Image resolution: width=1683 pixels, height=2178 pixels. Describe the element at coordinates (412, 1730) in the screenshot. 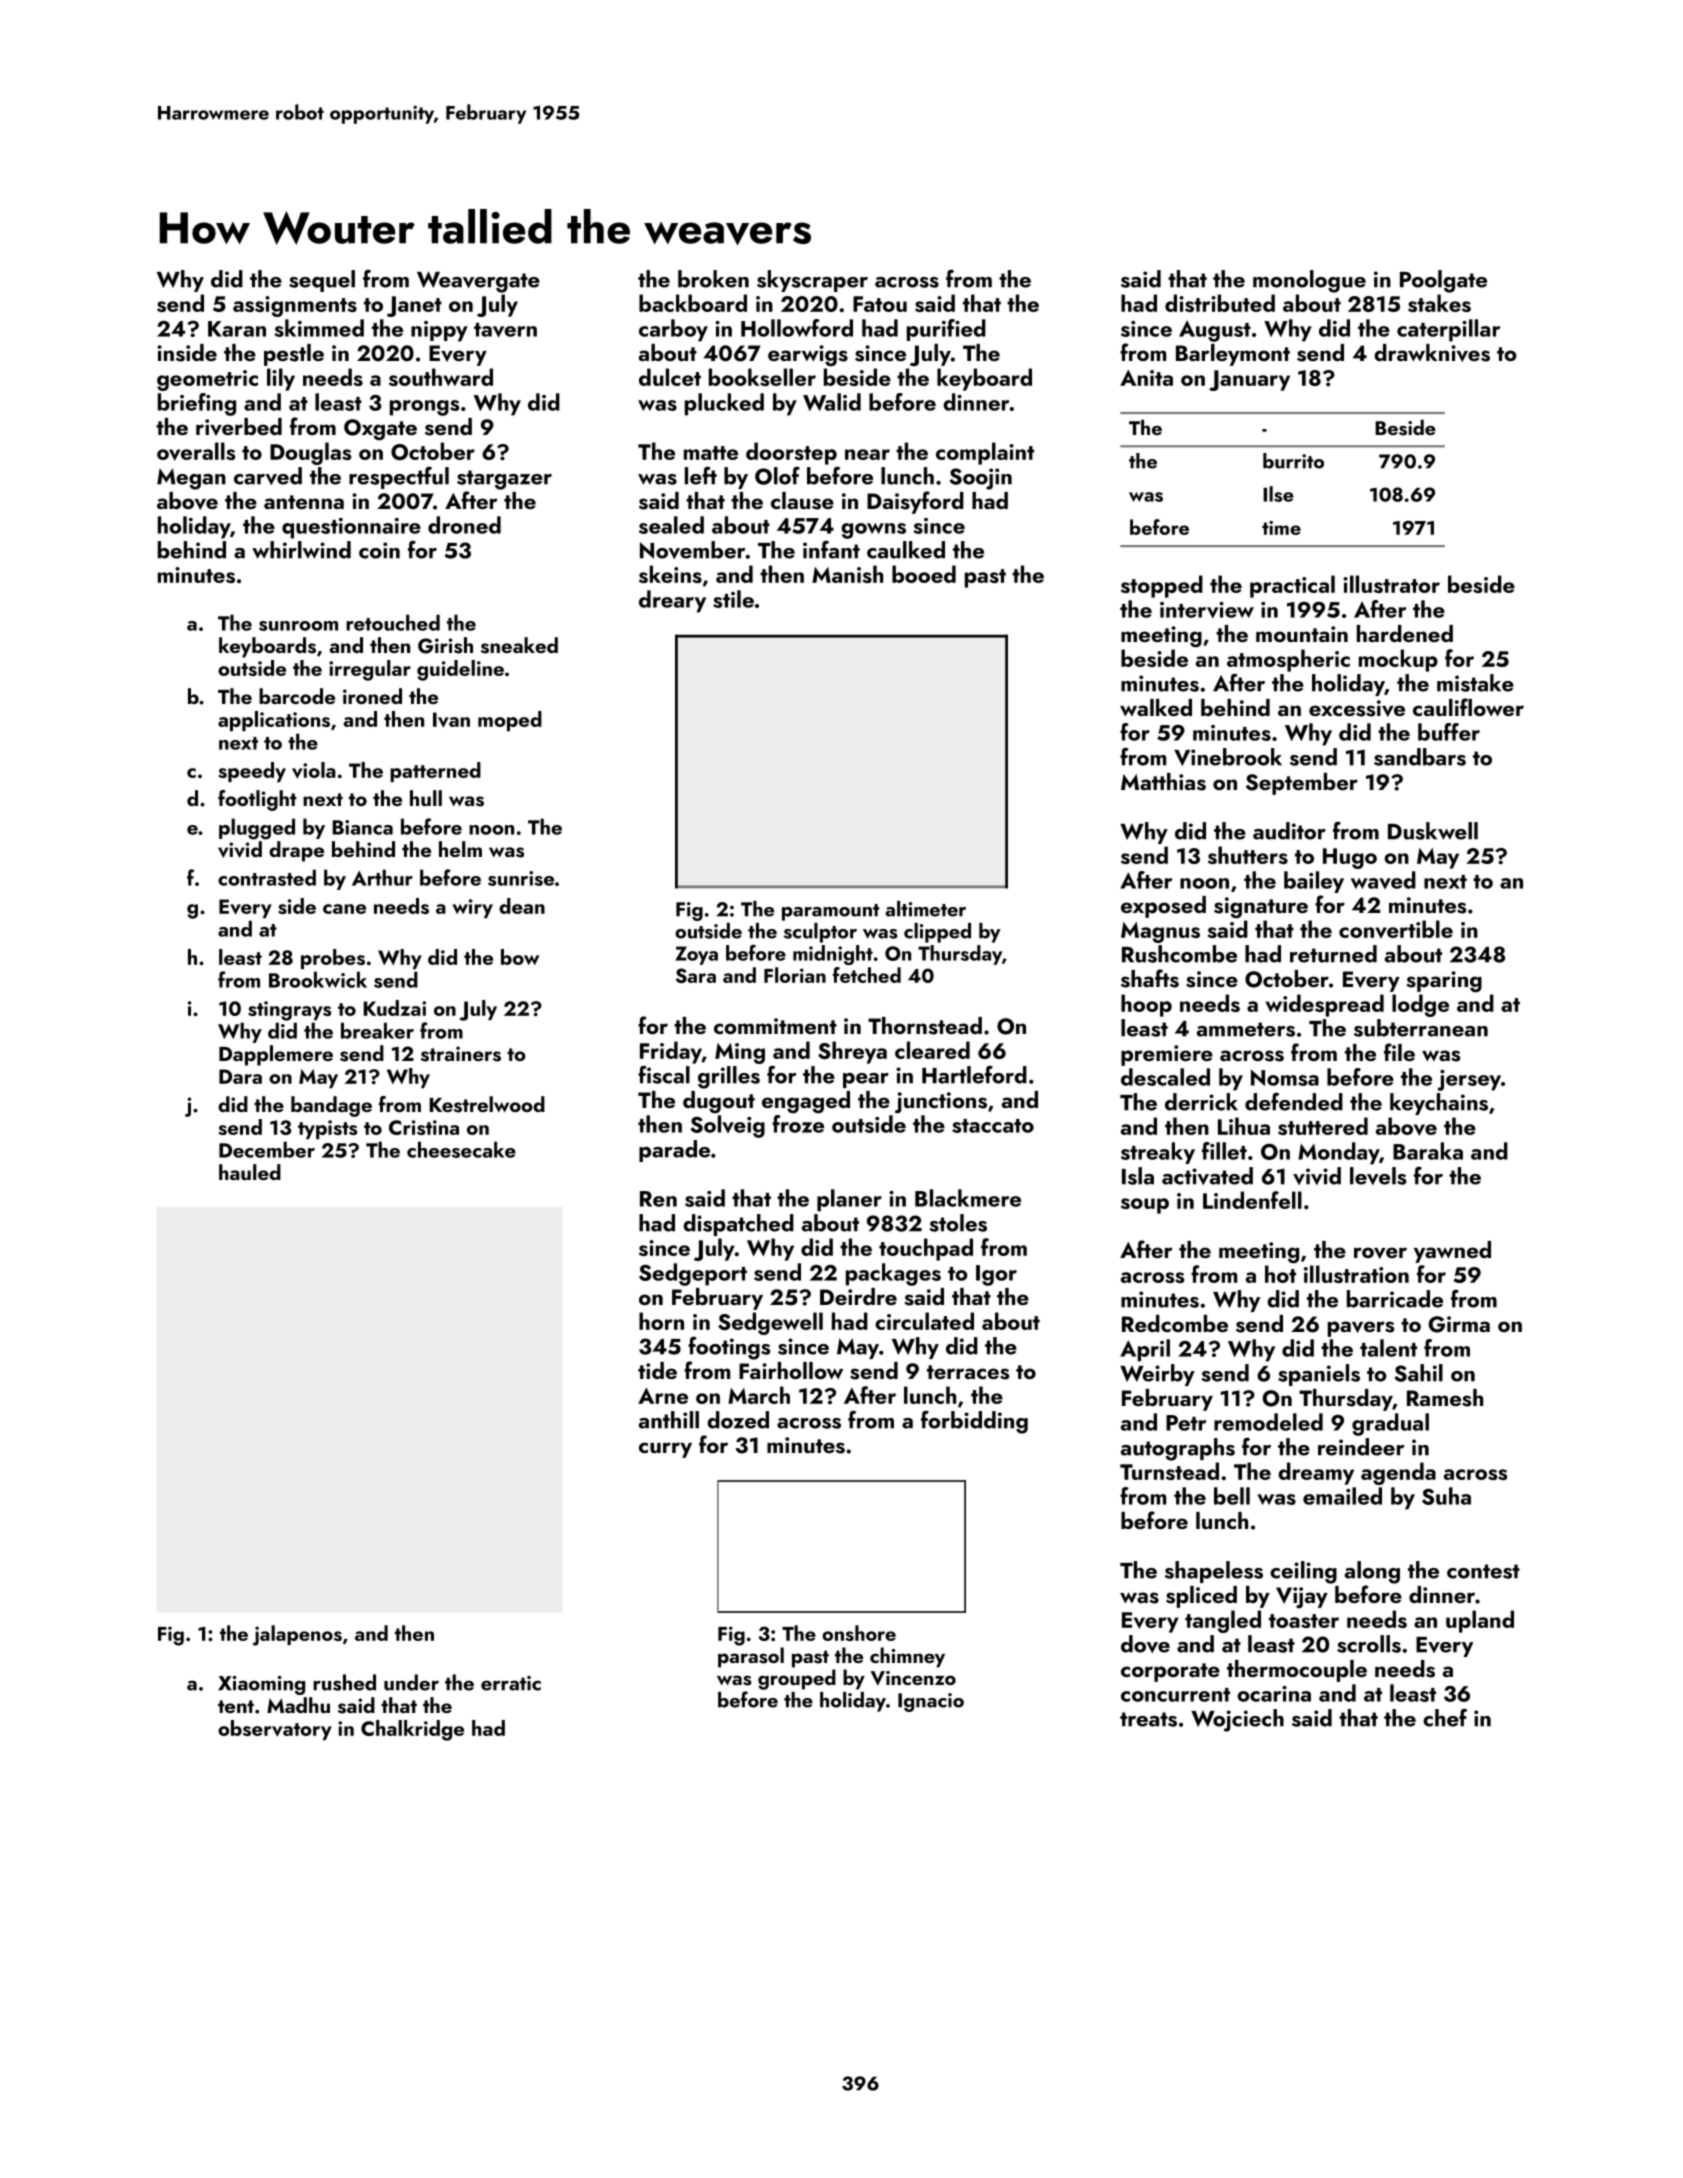

I see `Chalkridge` at that location.
